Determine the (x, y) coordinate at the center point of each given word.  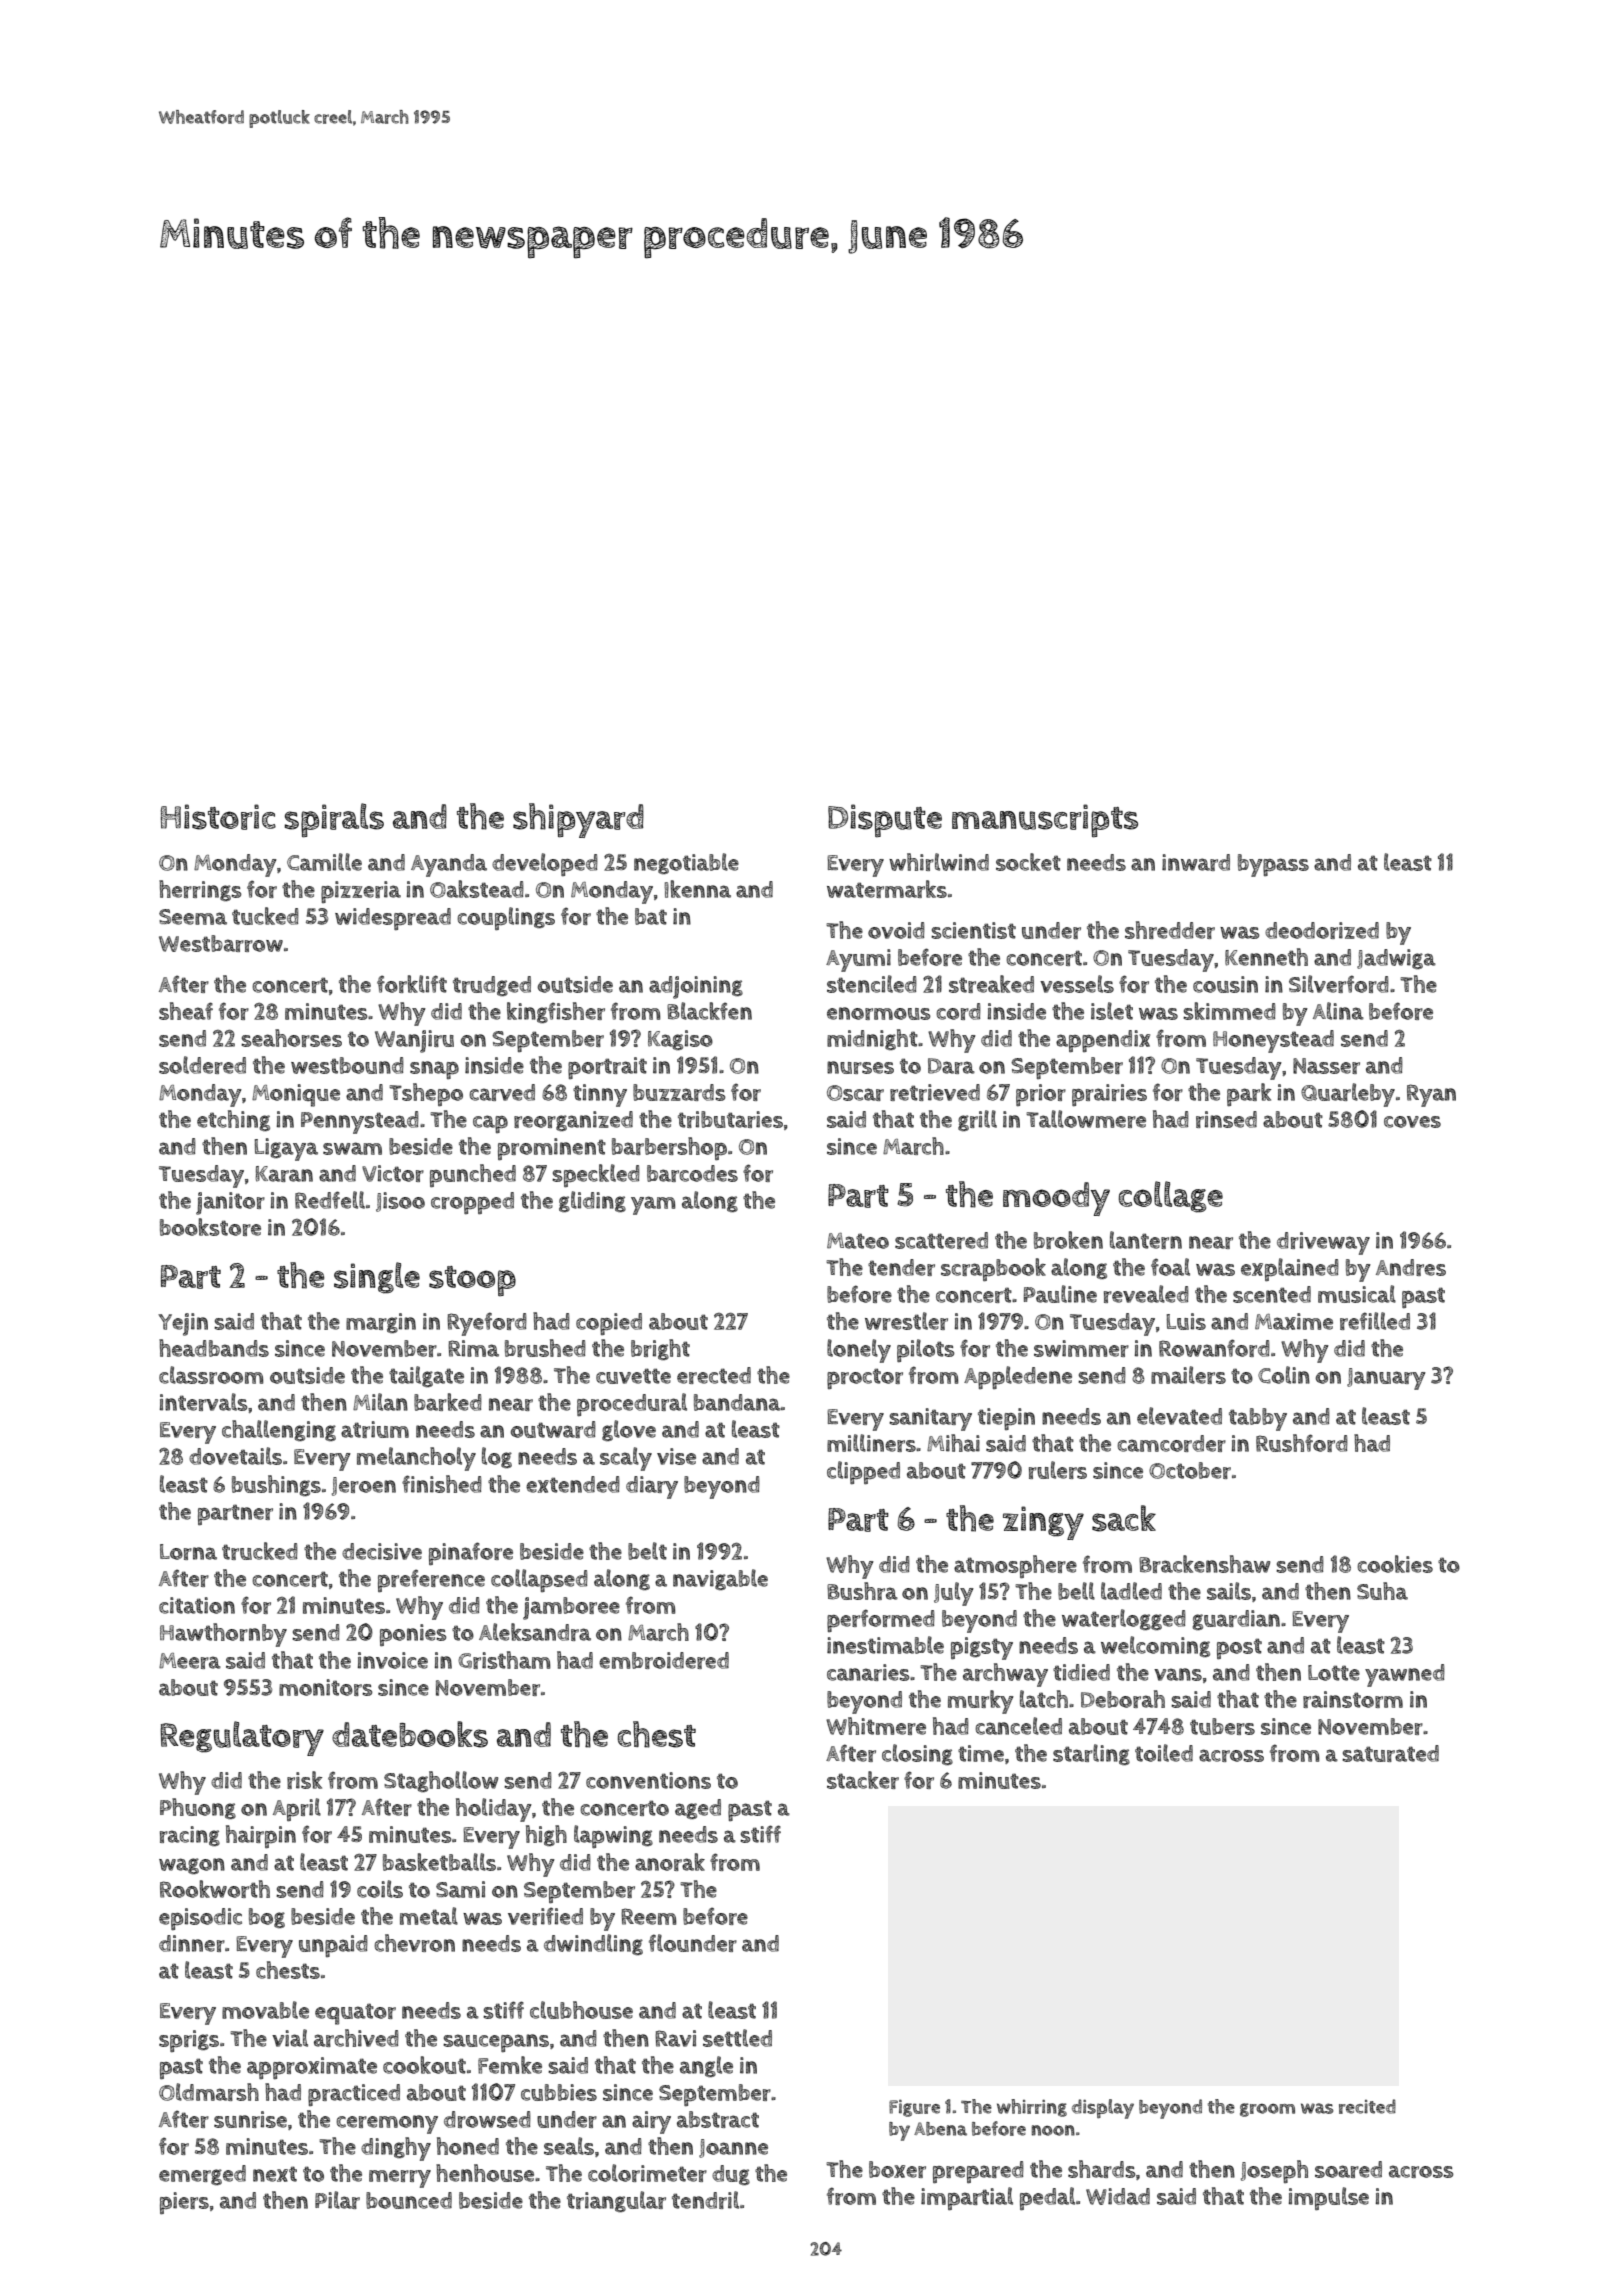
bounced (409, 2200)
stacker (863, 1780)
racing (190, 1836)
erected (714, 1375)
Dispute (885, 820)
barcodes (692, 1173)
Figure (914, 2108)
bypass (1273, 865)
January (1386, 1379)
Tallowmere (1086, 1119)
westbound (347, 1065)
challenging (279, 1431)
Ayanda (449, 865)
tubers (1222, 1726)
